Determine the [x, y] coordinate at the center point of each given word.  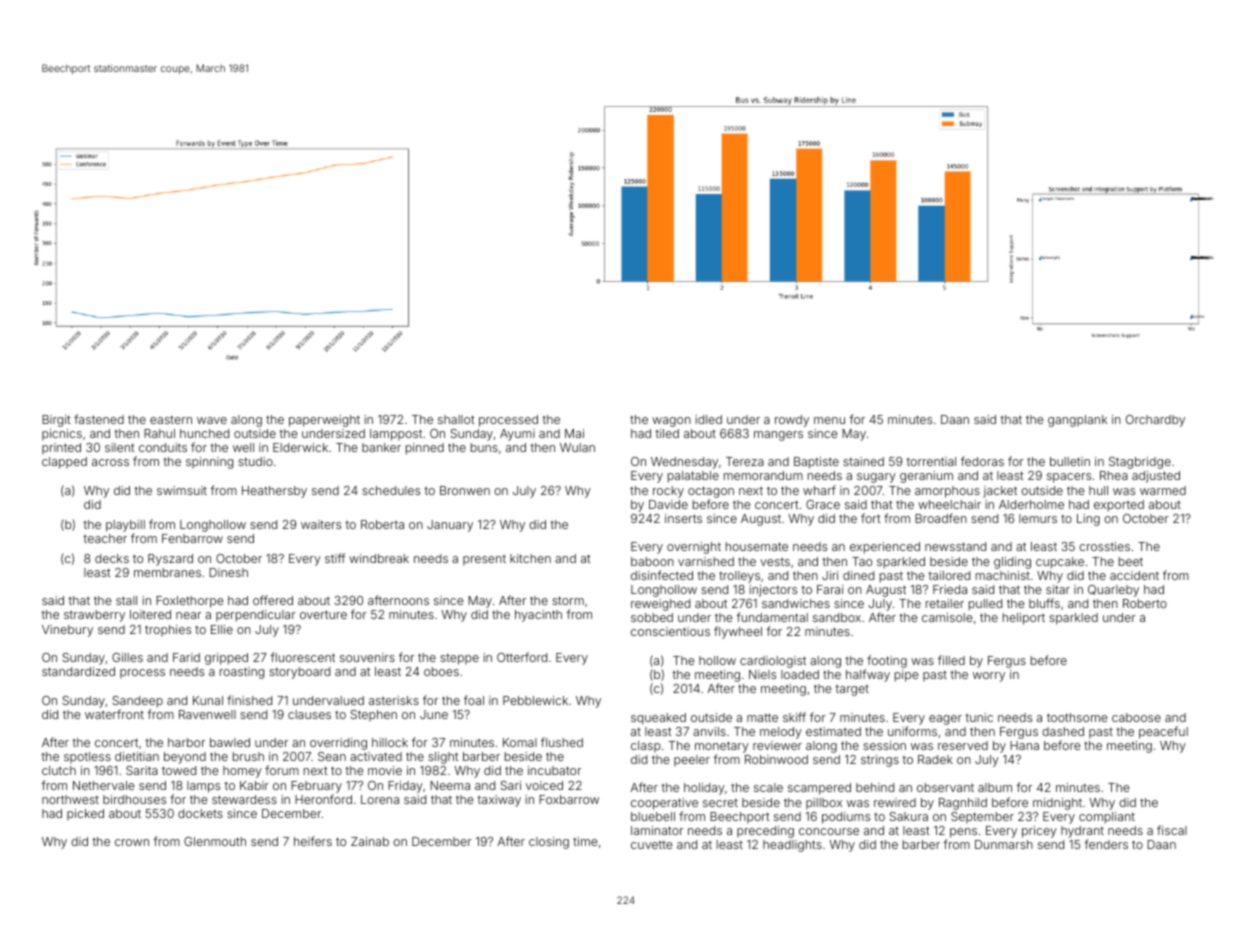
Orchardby [1155, 421]
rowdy [792, 421]
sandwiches [796, 603]
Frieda [950, 589]
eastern [171, 419]
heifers [313, 841]
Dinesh [228, 572]
